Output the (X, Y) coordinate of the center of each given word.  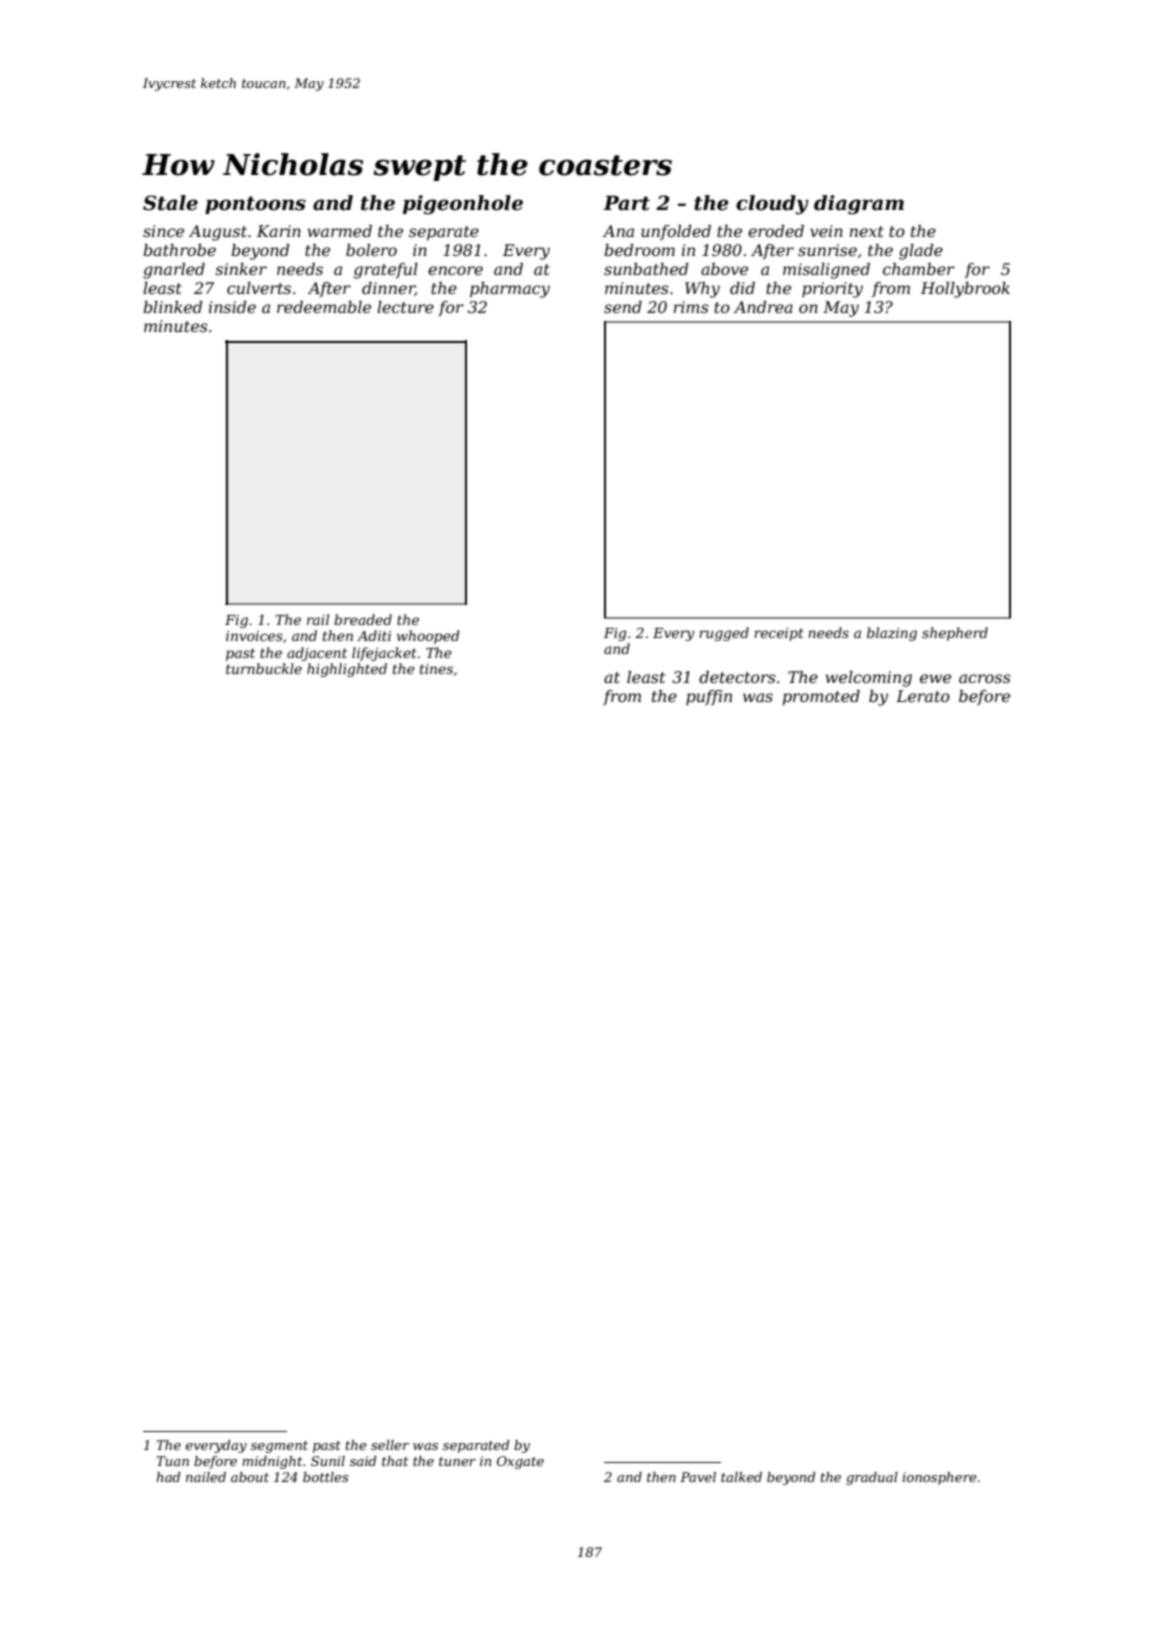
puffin (709, 698)
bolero (371, 250)
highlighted (347, 670)
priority (832, 290)
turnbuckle (264, 668)
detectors (737, 677)
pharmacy (510, 290)
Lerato (923, 696)
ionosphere (939, 1478)
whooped (428, 637)
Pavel (698, 1477)
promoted (821, 698)
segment (279, 1447)
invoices (254, 636)
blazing (892, 634)
